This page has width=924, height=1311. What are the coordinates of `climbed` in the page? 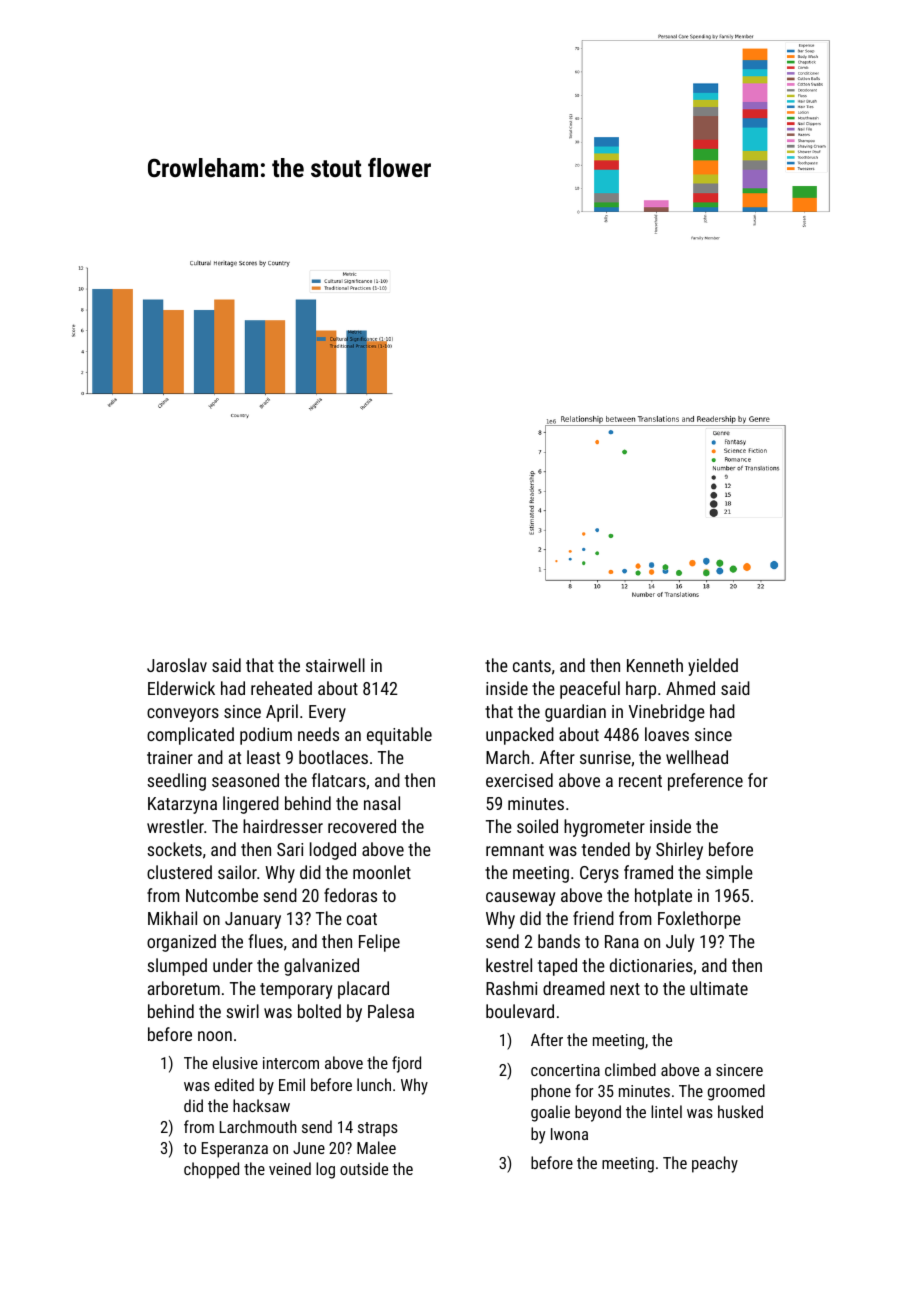 It's located at (630, 1069).
